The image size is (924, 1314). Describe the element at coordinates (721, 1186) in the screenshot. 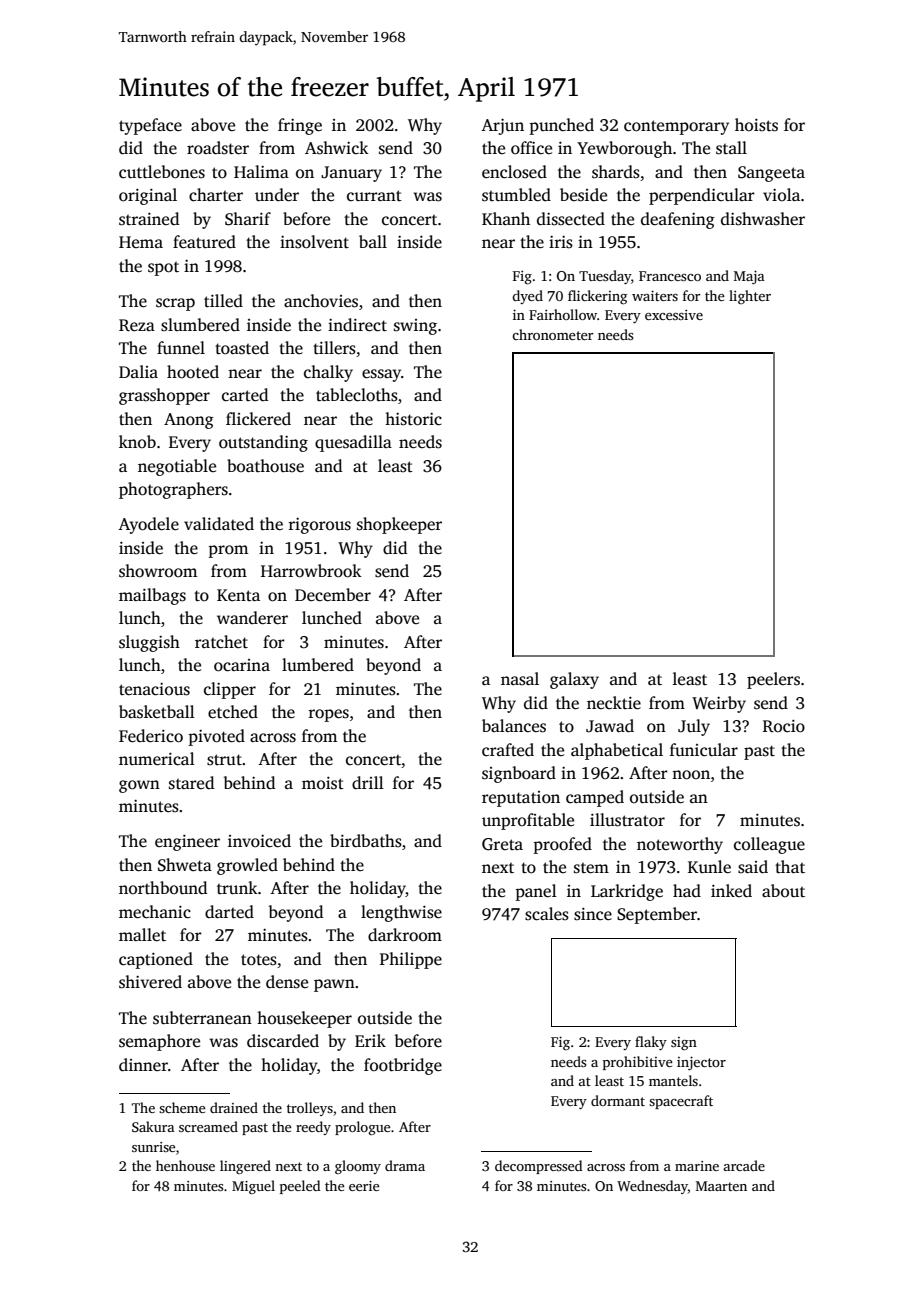

I see `Maarten` at that location.
